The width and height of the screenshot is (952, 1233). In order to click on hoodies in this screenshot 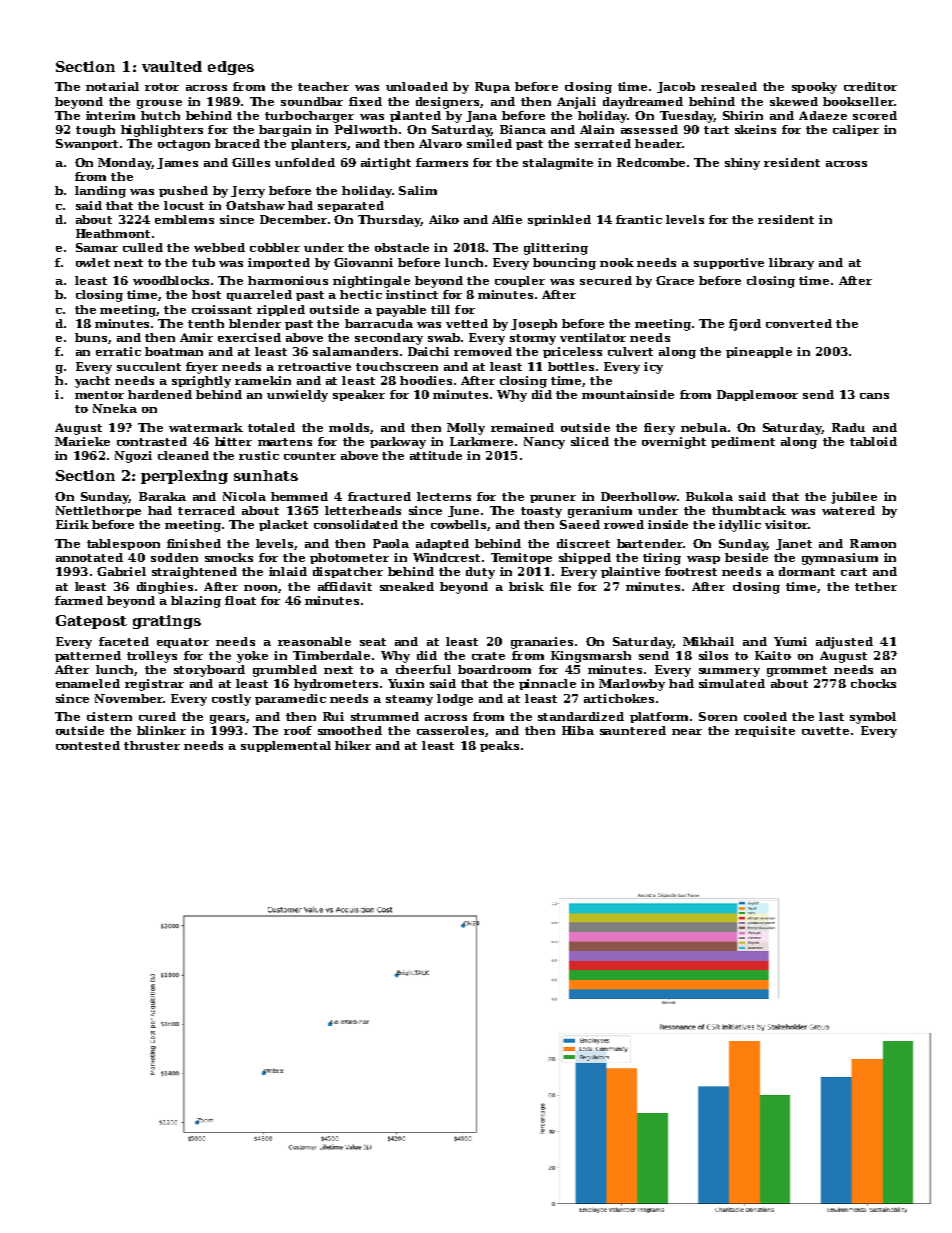, I will do `click(426, 380)`.
